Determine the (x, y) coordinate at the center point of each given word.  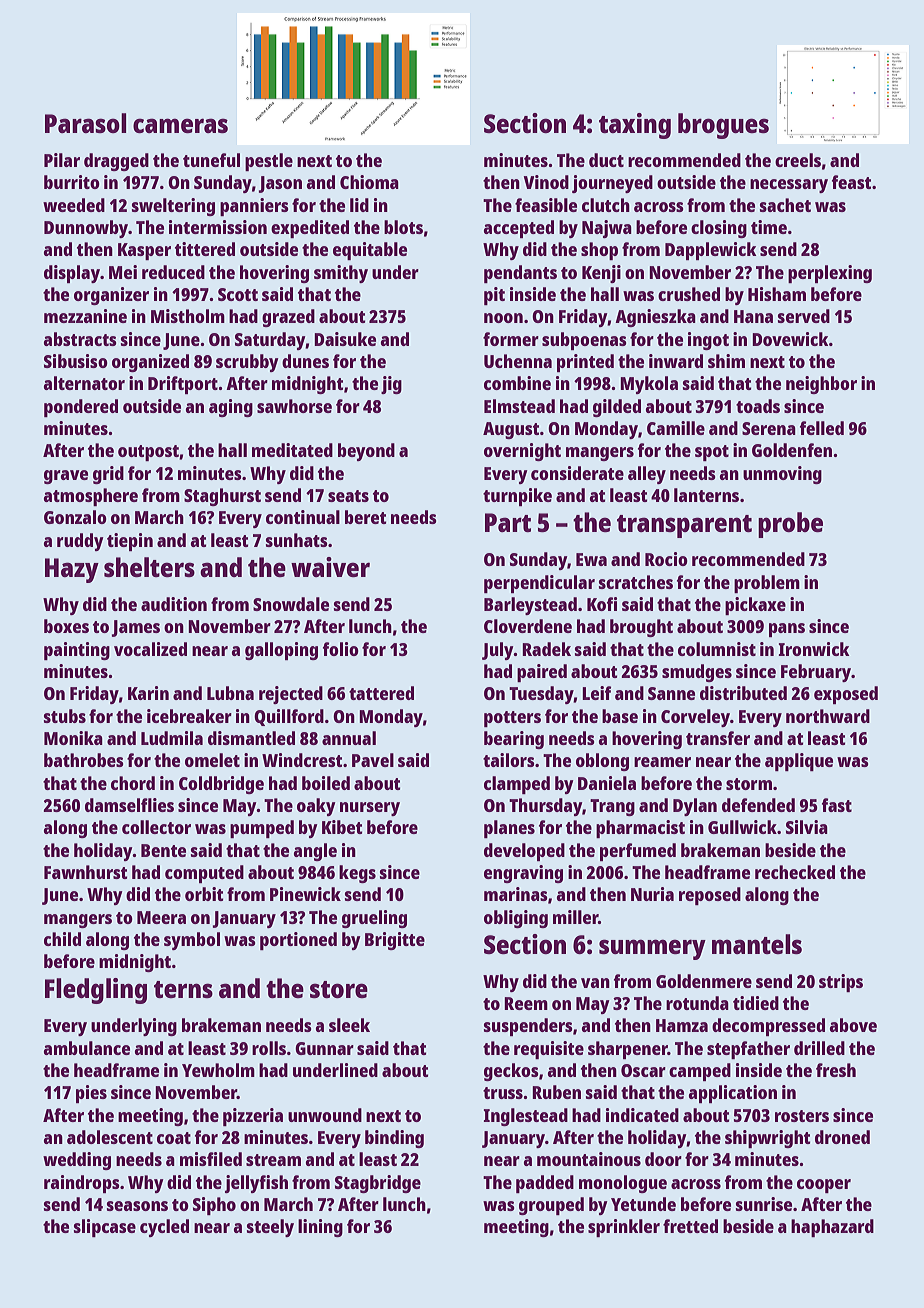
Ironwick (814, 649)
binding (394, 1139)
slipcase (105, 1228)
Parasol (86, 123)
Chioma (369, 182)
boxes (66, 626)
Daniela (607, 783)
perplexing (830, 274)
